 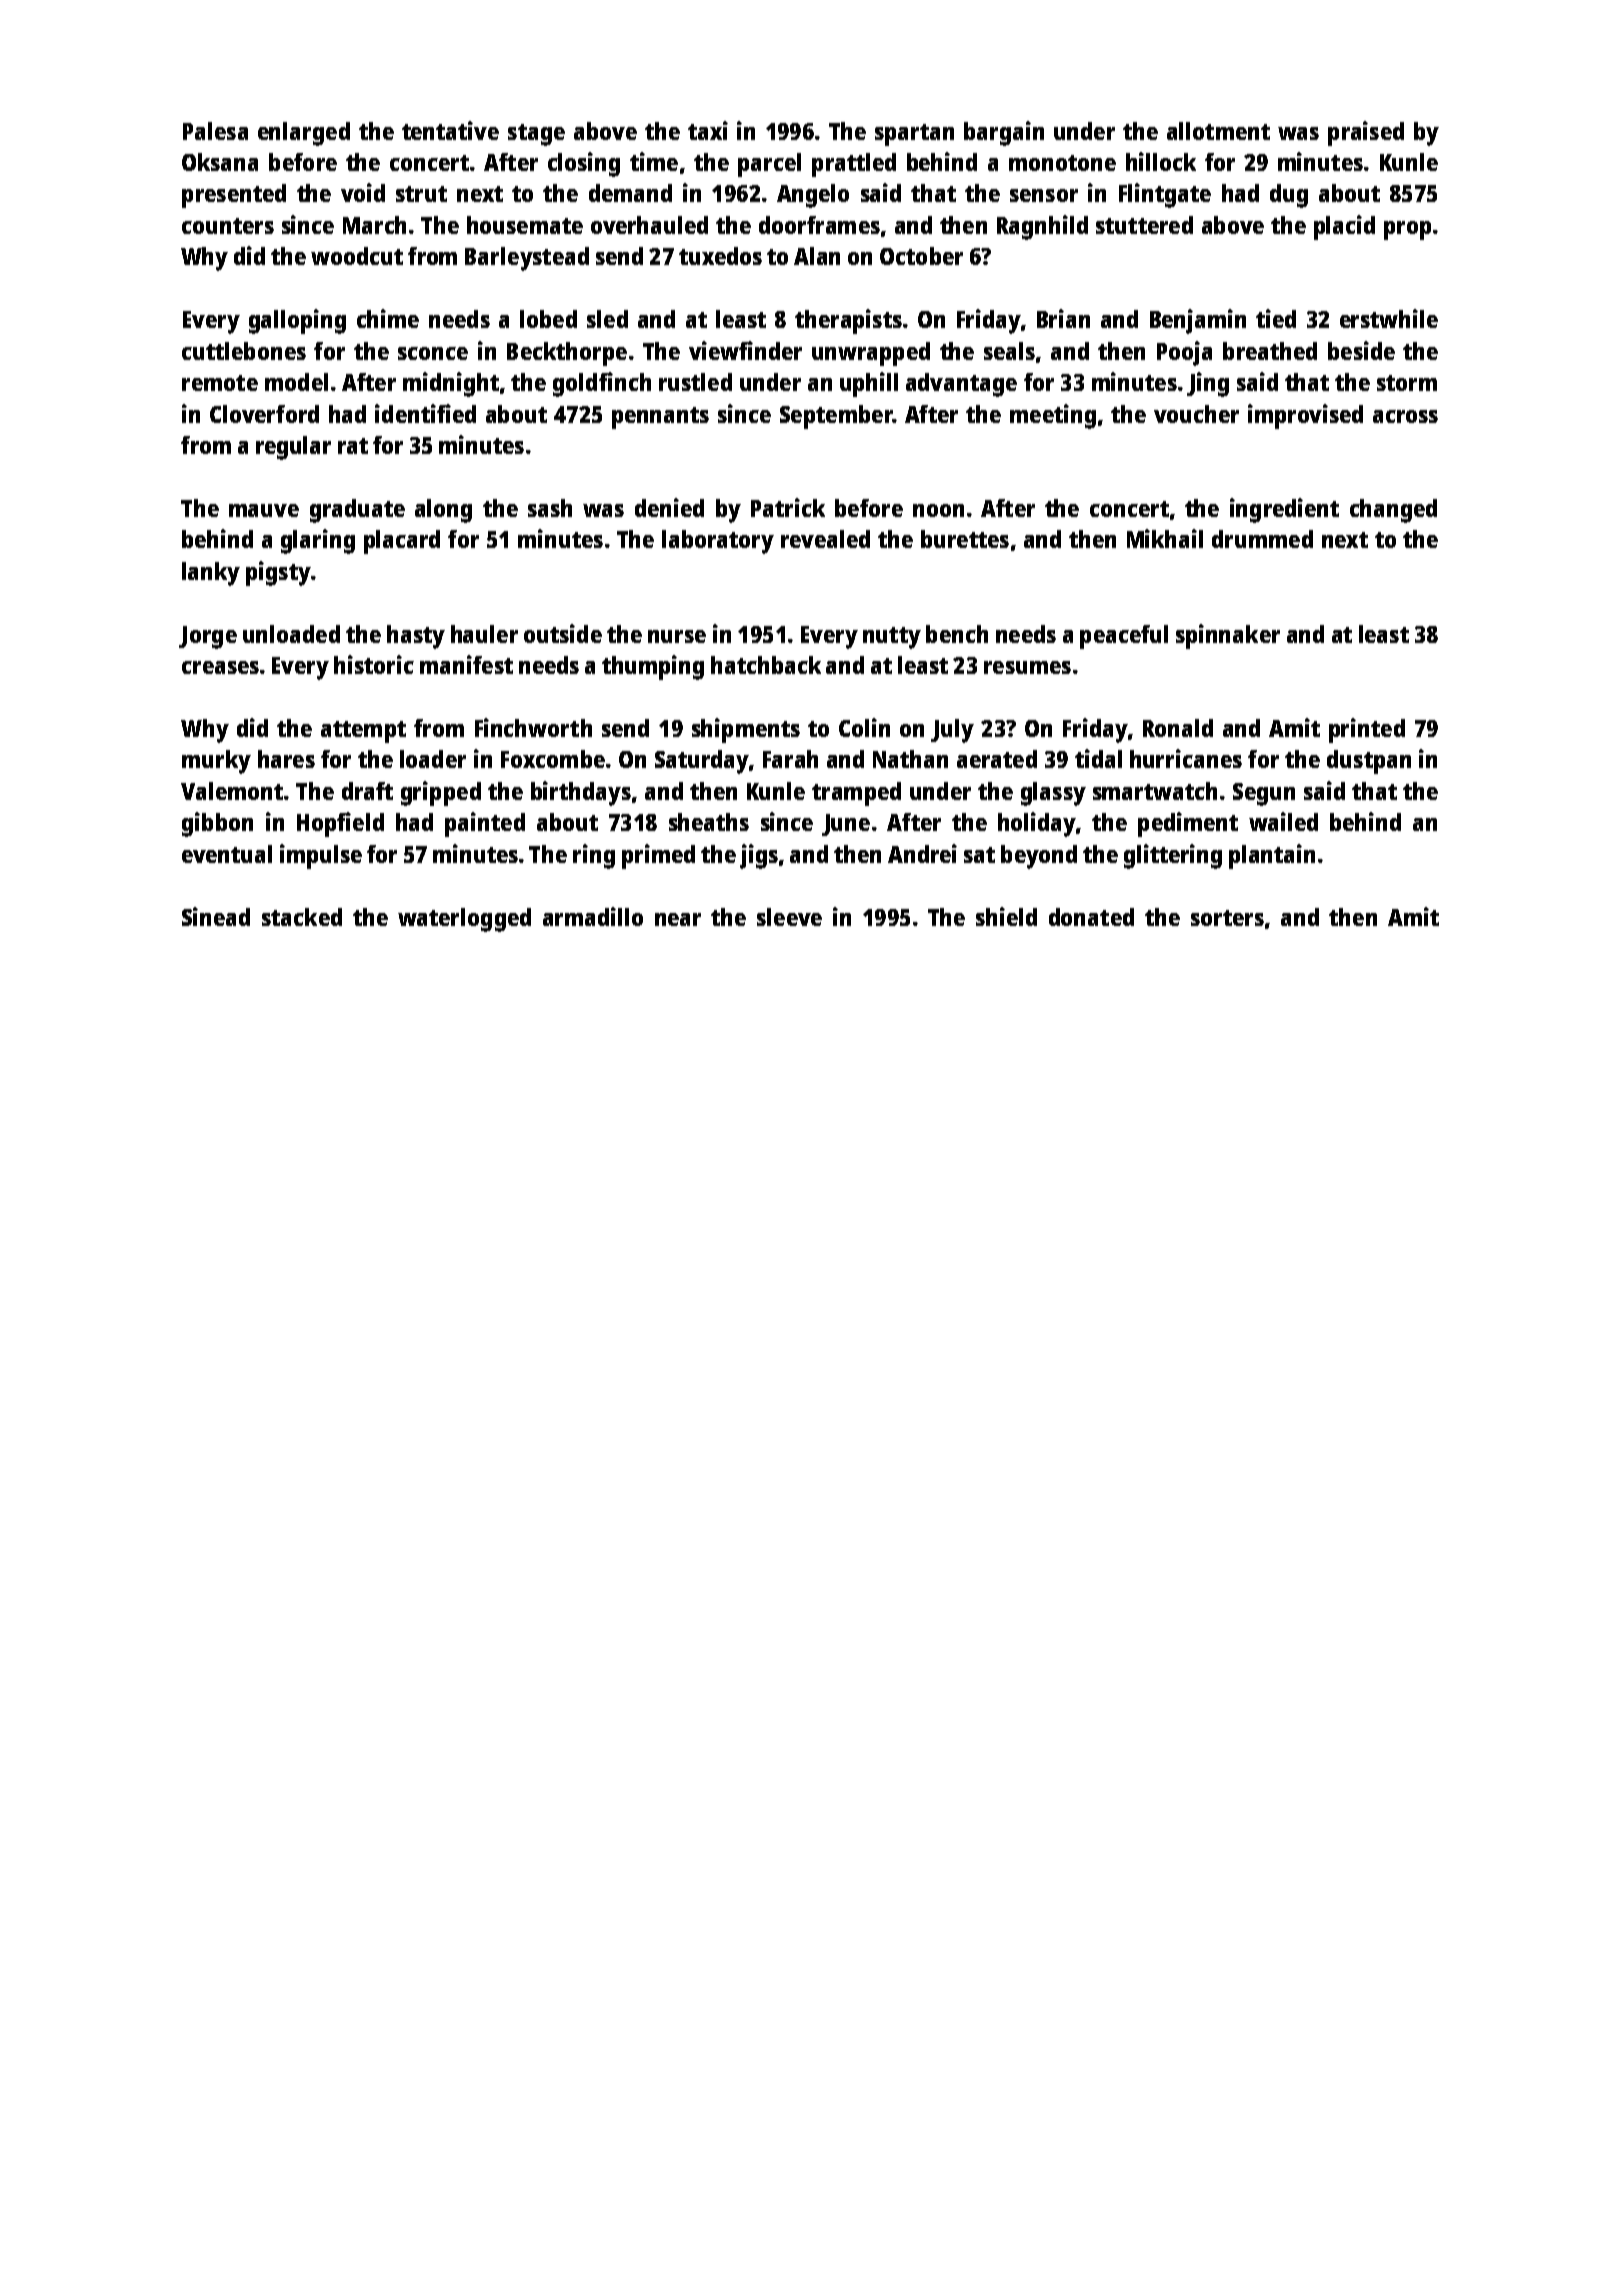 I want to click on burettes, so click(x=965, y=539).
